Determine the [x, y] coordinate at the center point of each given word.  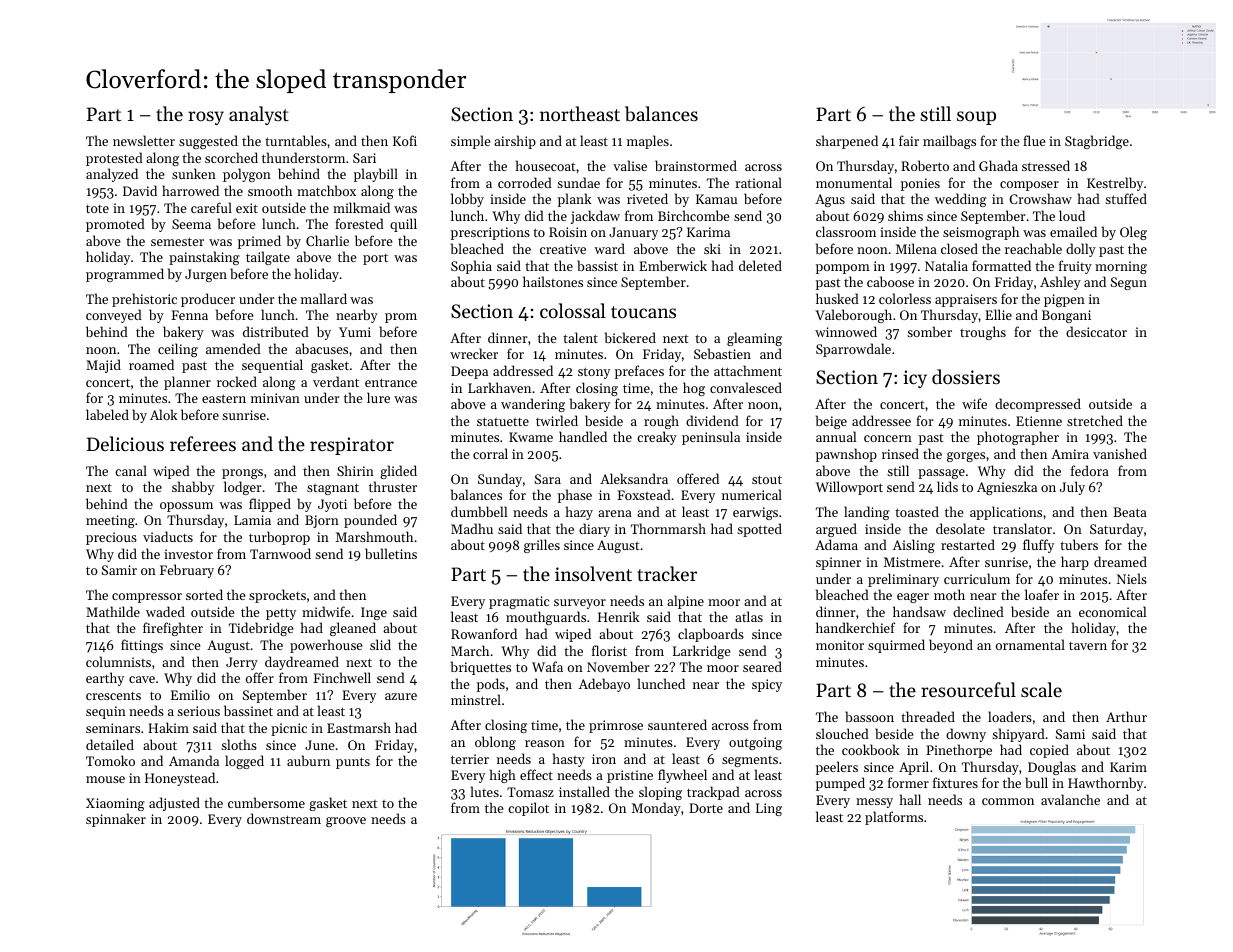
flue [1034, 140]
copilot [528, 809]
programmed [125, 275]
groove [346, 822]
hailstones [553, 281]
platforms [894, 818]
